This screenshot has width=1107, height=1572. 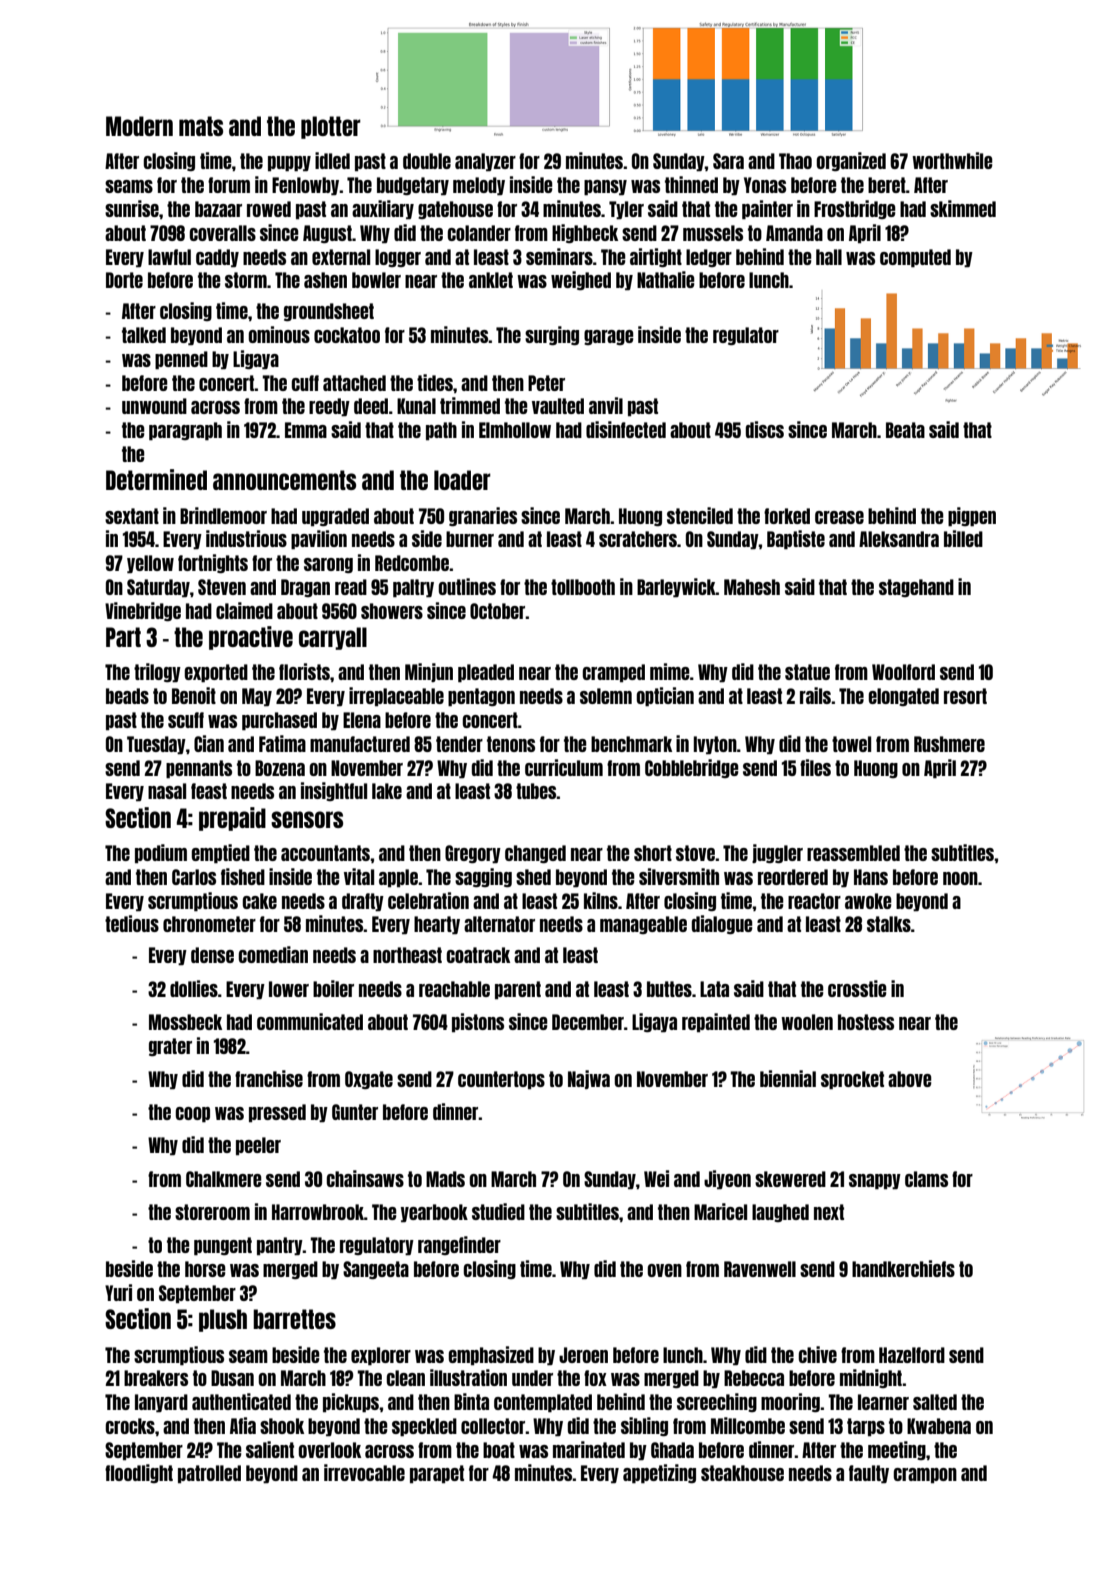 What do you see at coordinates (259, 901) in the screenshot?
I see `cake` at bounding box center [259, 901].
